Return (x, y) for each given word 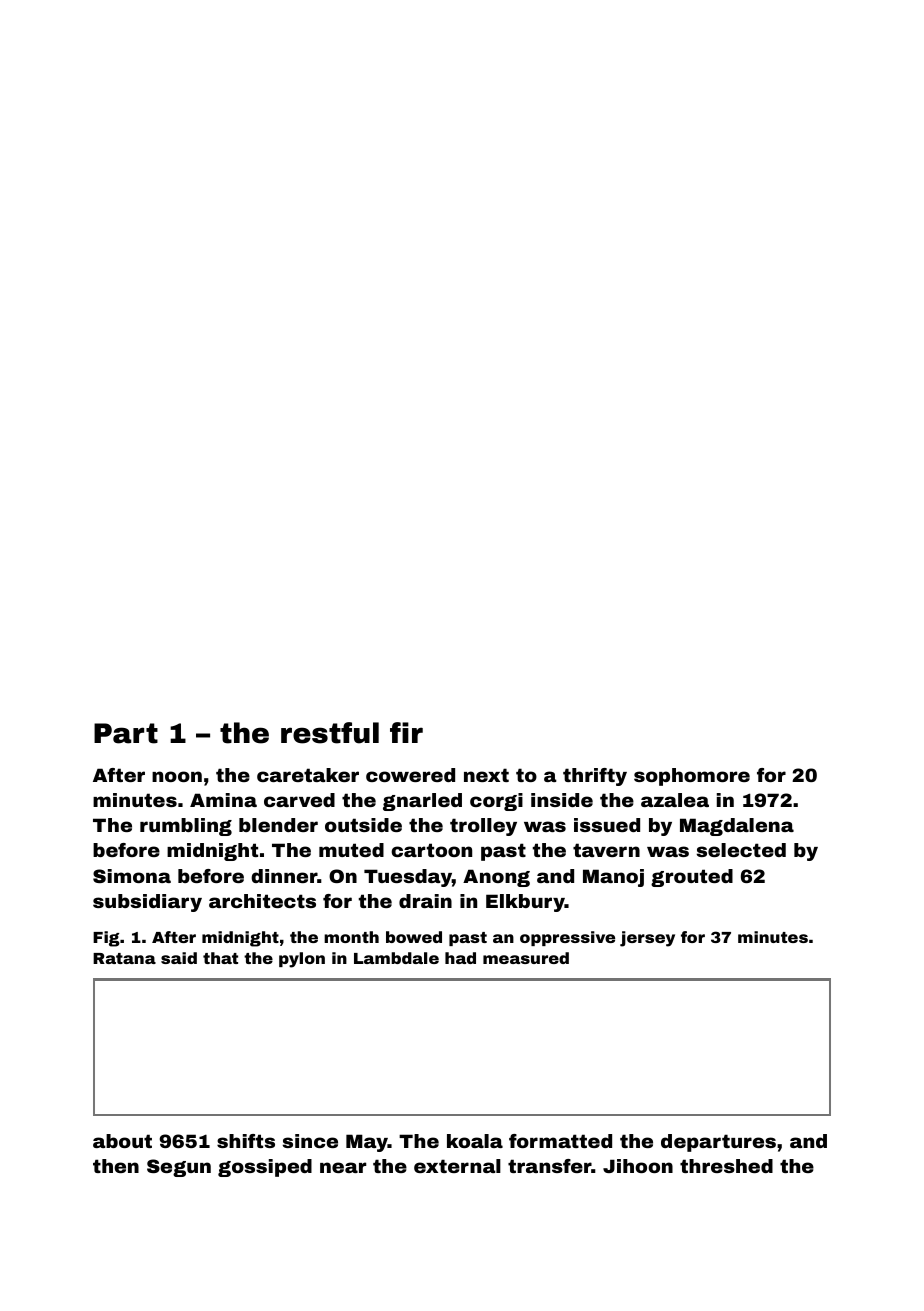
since (310, 1141)
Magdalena (737, 827)
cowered (410, 775)
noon (177, 776)
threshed (726, 1166)
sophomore (692, 777)
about (122, 1141)
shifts (246, 1141)
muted (351, 850)
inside (562, 800)
